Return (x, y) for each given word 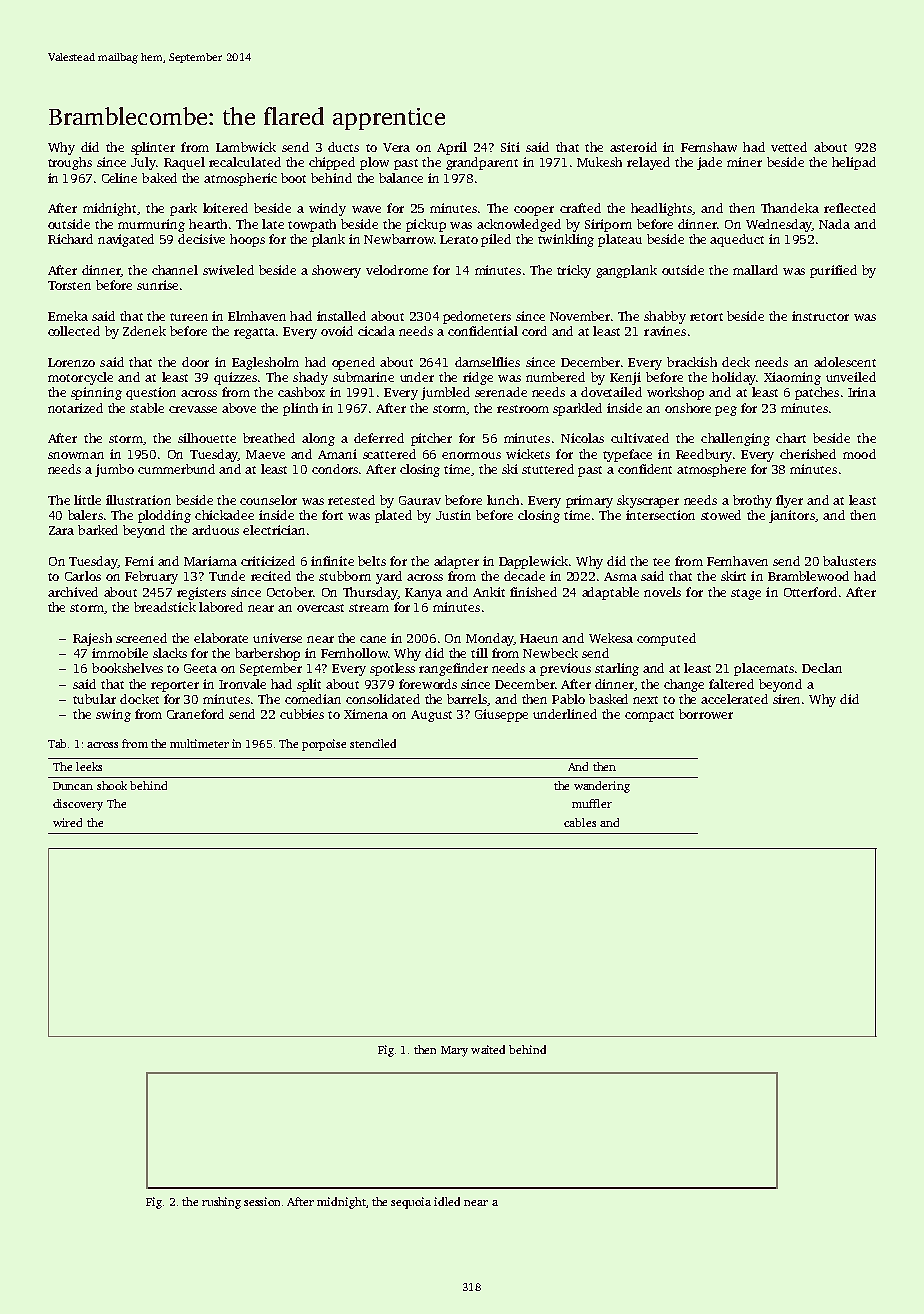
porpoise (324, 745)
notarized (75, 408)
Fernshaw (709, 147)
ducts (343, 147)
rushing (221, 1203)
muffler (592, 803)
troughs (70, 163)
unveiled (851, 377)
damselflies (487, 362)
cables (580, 822)
